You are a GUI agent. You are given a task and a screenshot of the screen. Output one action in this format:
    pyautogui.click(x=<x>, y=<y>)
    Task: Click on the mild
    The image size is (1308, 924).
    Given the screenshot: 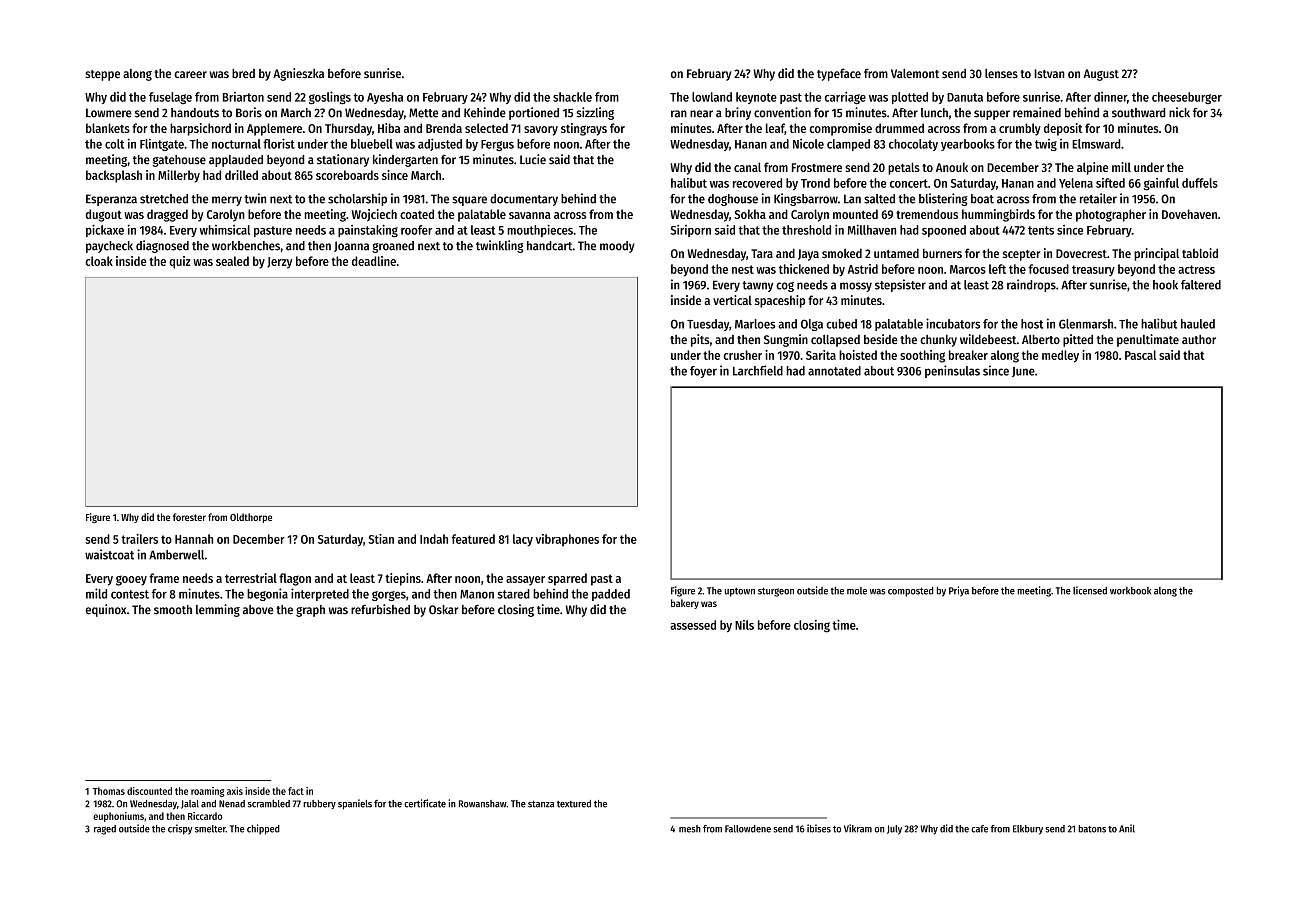 What is the action you would take?
    pyautogui.click(x=96, y=593)
